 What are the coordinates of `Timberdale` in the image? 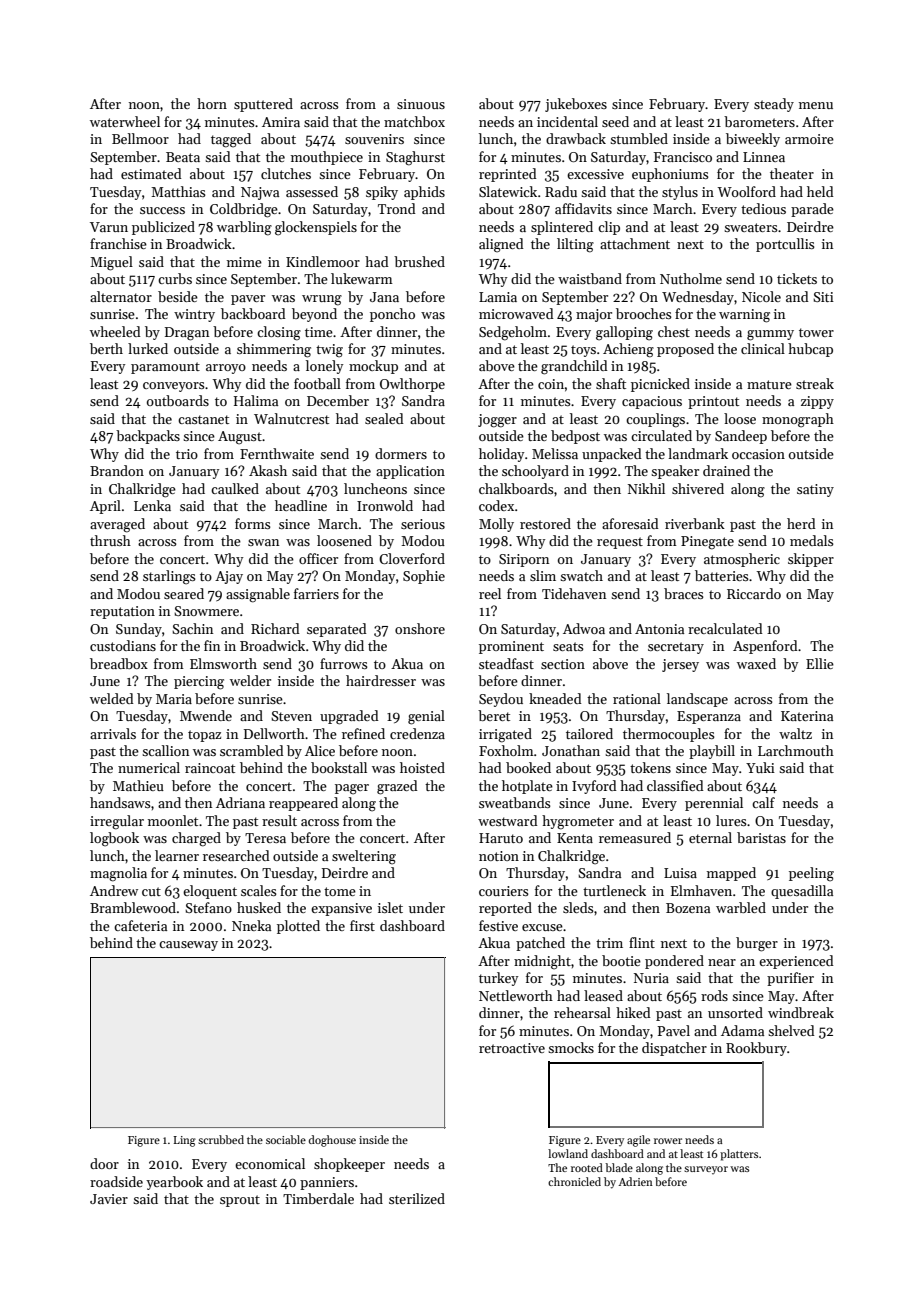 It's located at (318, 1198).
